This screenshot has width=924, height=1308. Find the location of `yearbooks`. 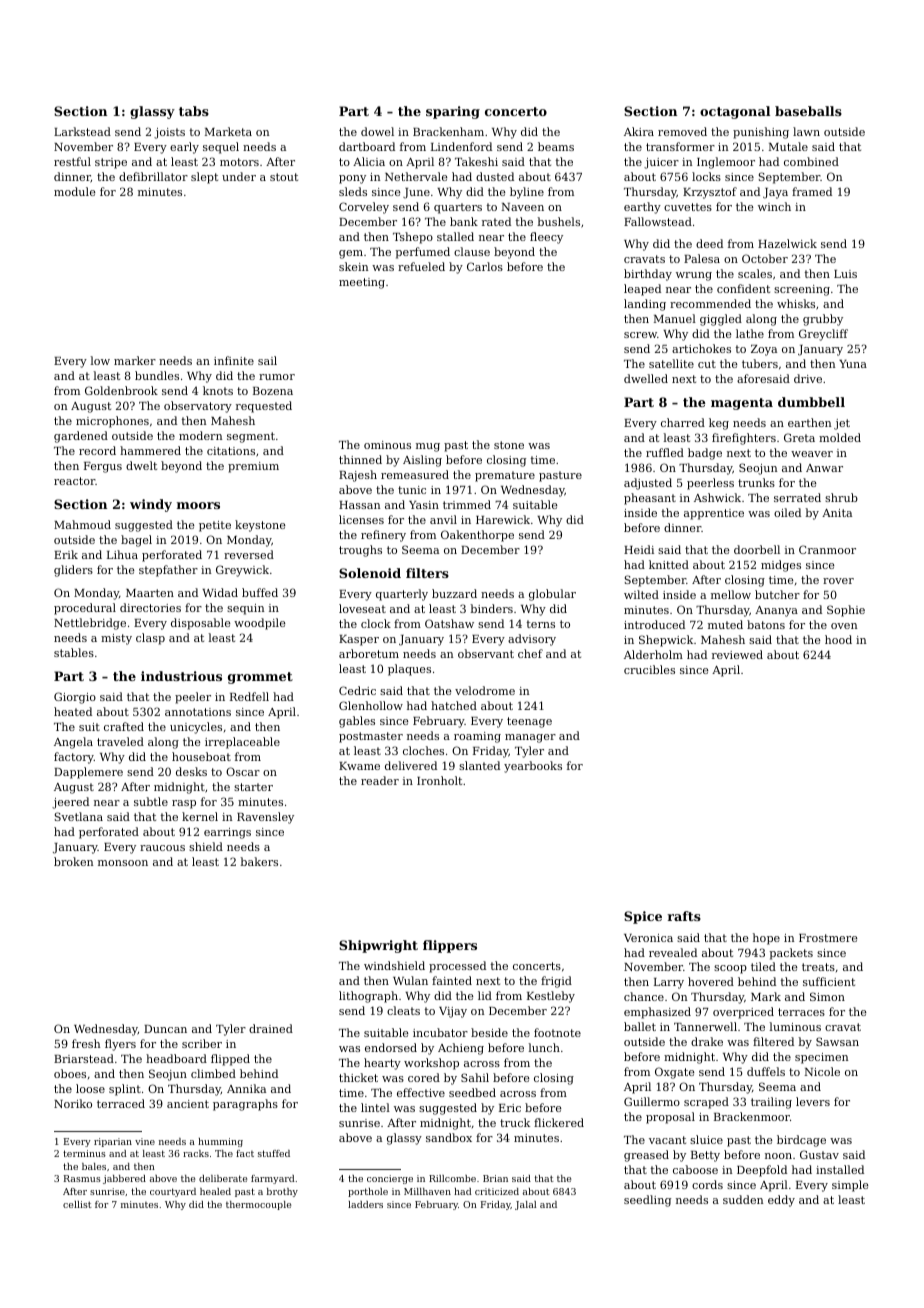

yearbooks is located at coordinates (533, 767).
